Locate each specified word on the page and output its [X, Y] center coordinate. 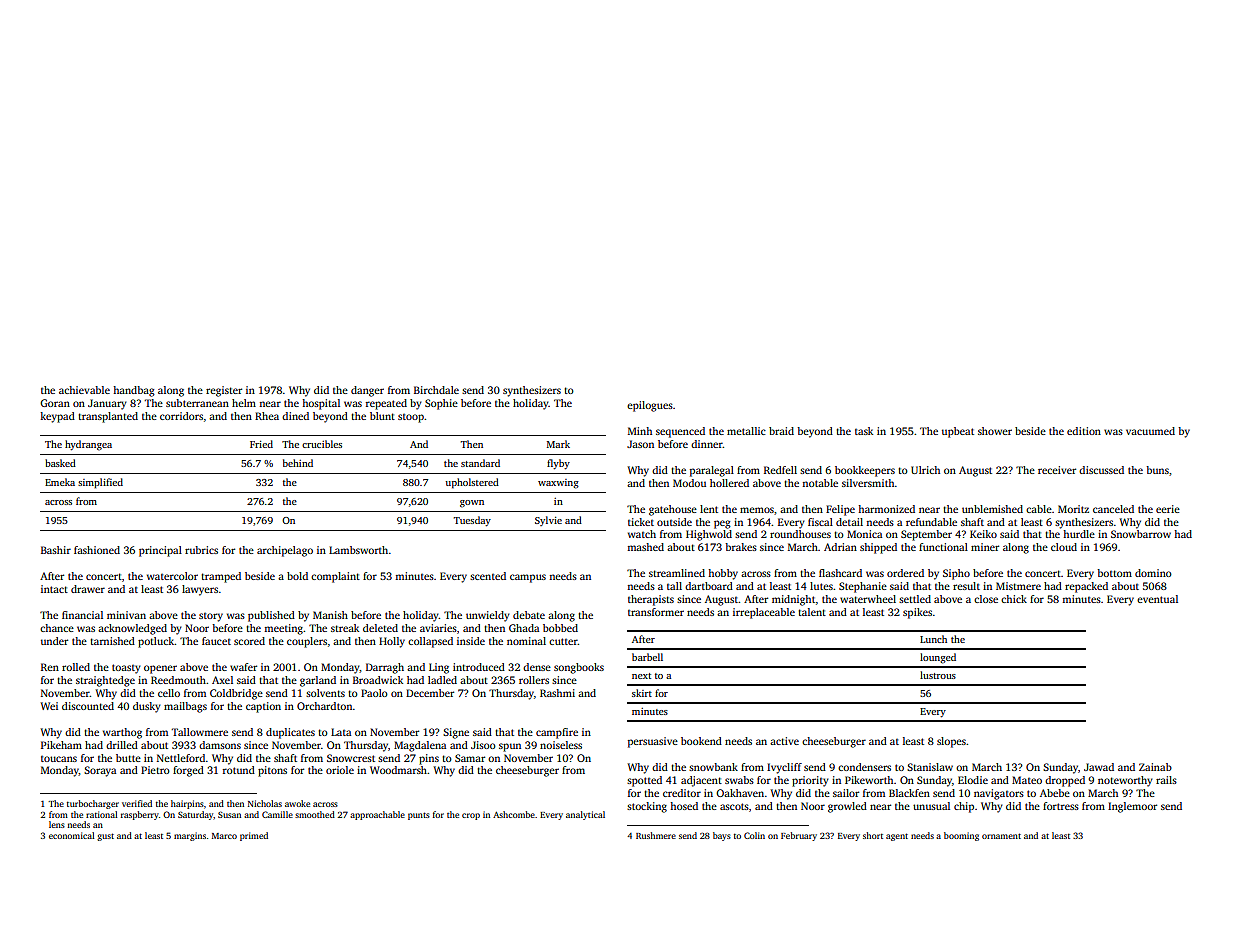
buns [1157, 470]
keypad [57, 417]
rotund [239, 770]
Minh [640, 431]
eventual [1157, 599]
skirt [642, 693]
